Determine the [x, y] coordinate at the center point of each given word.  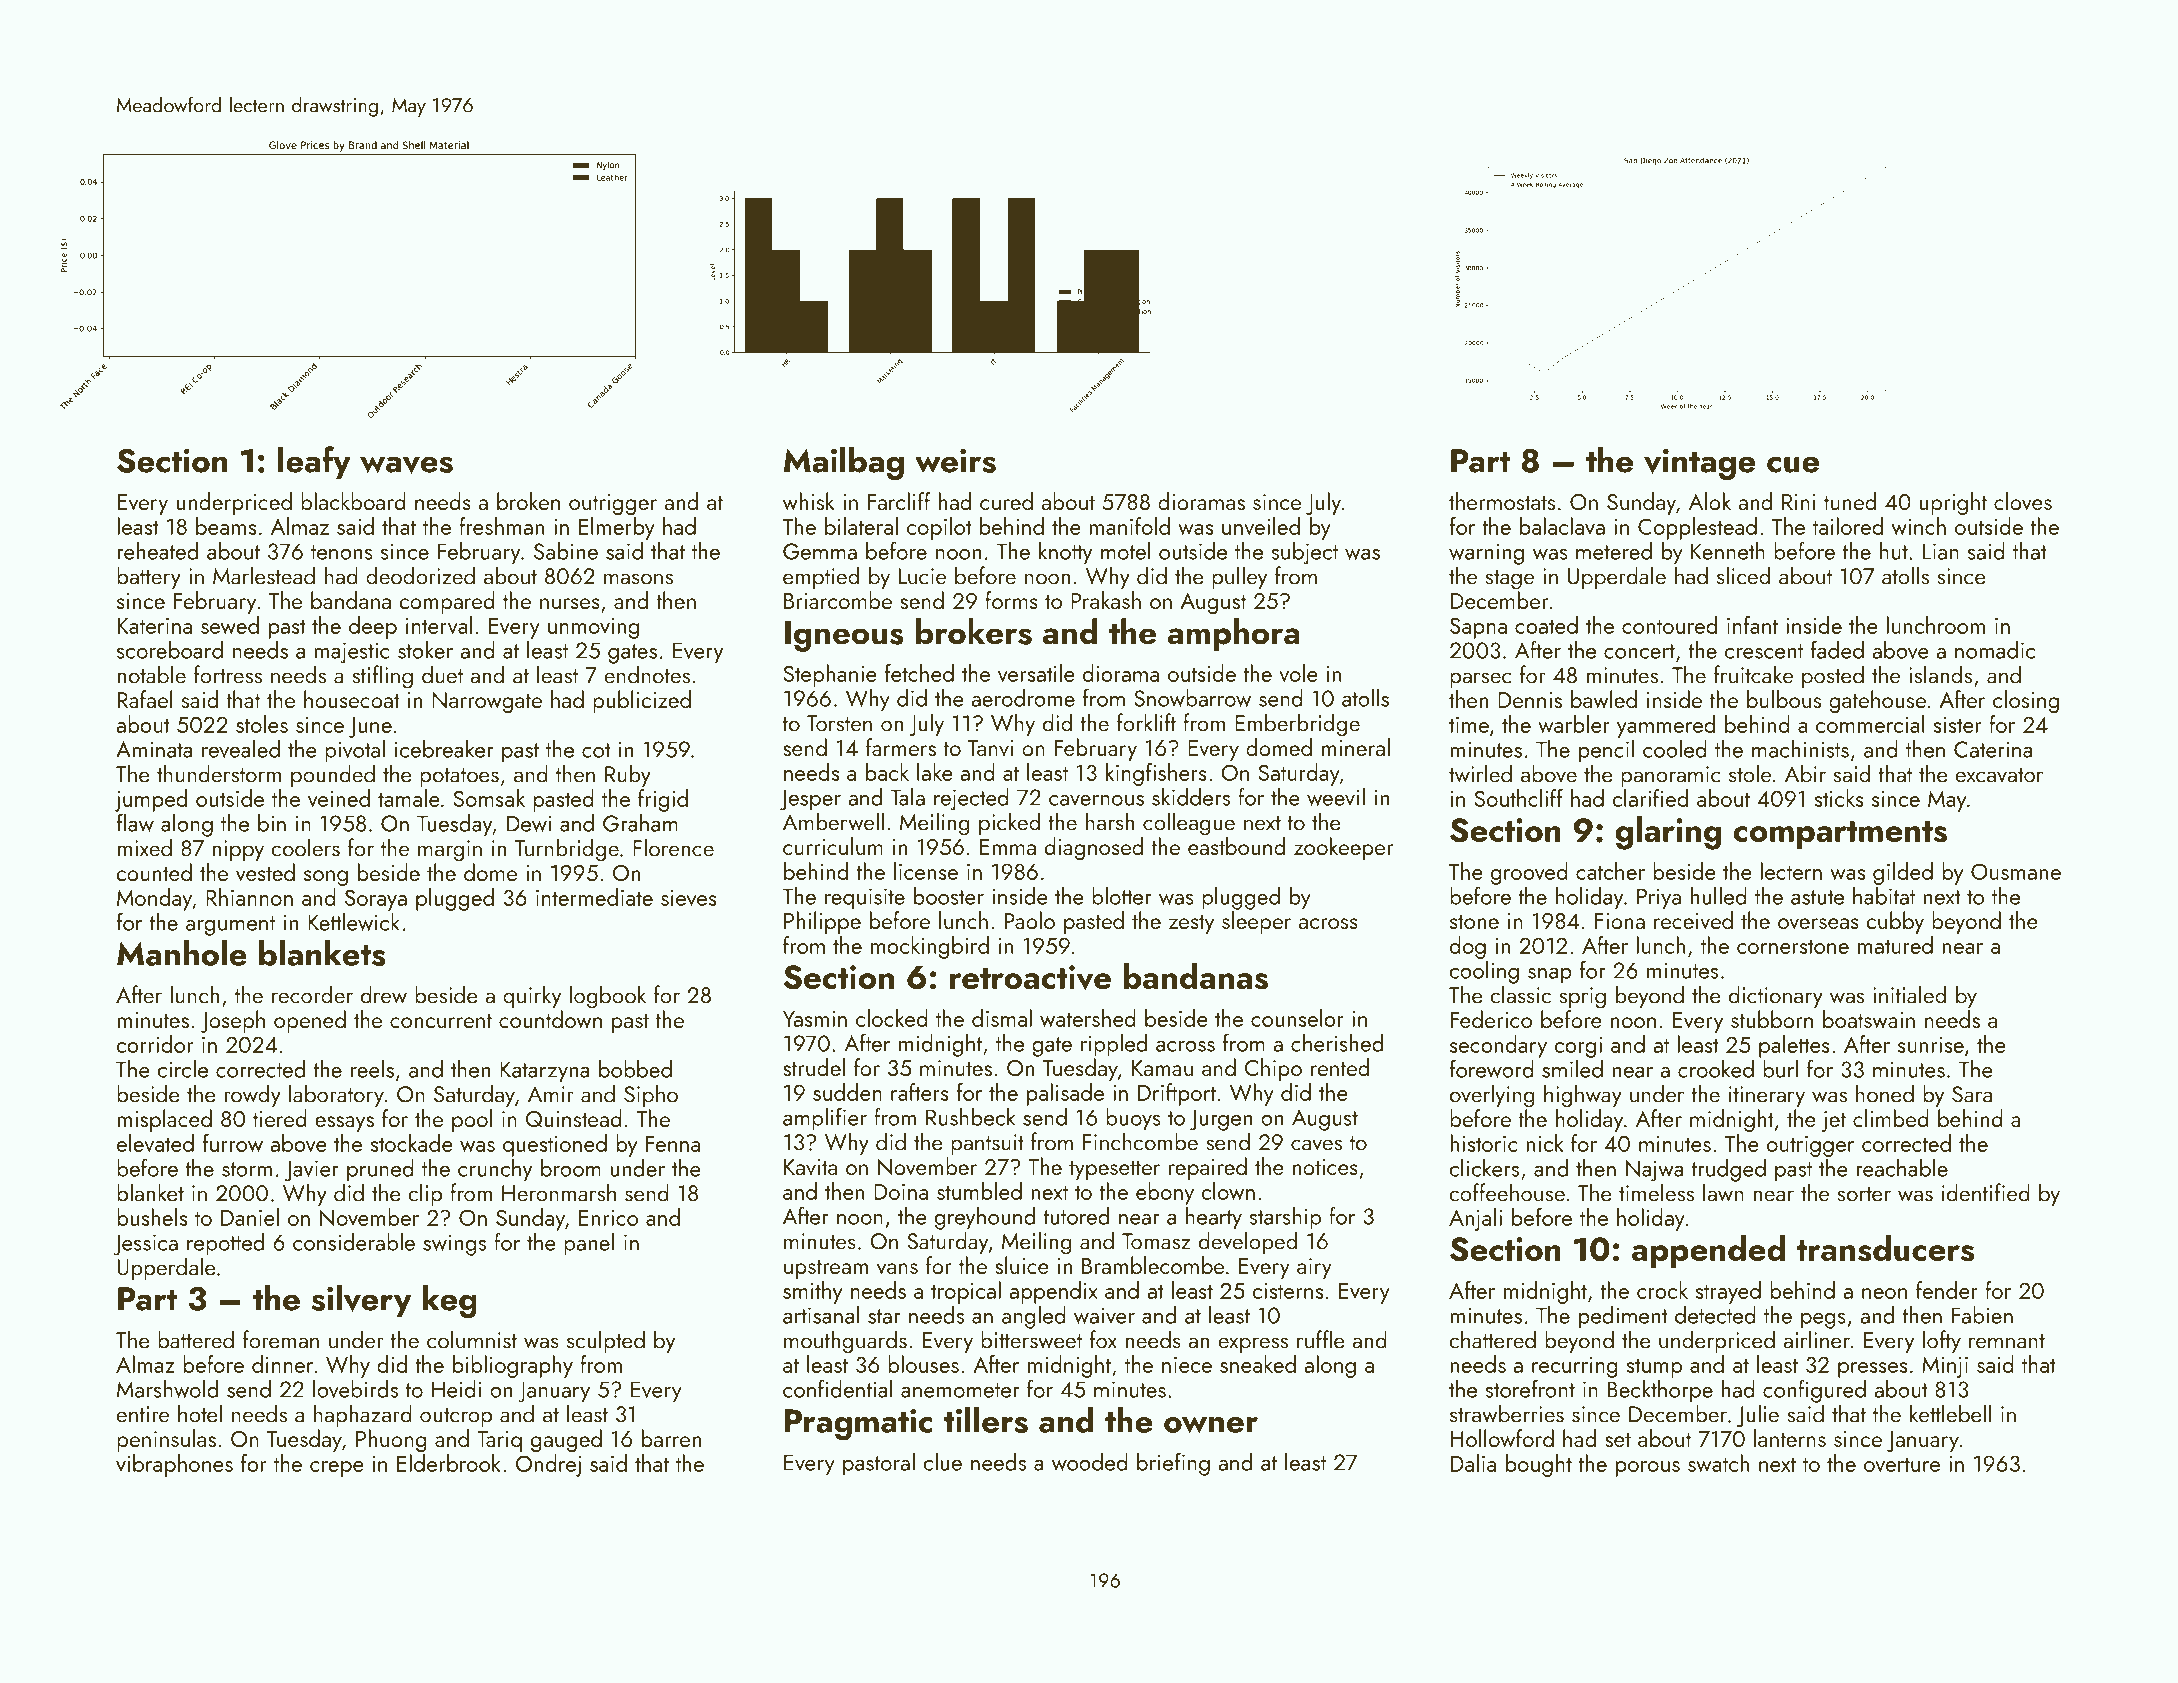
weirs [955, 461]
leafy [314, 463]
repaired [1208, 1168]
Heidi [456, 1389]
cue [1793, 465]
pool [472, 1120]
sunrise [1931, 1045]
